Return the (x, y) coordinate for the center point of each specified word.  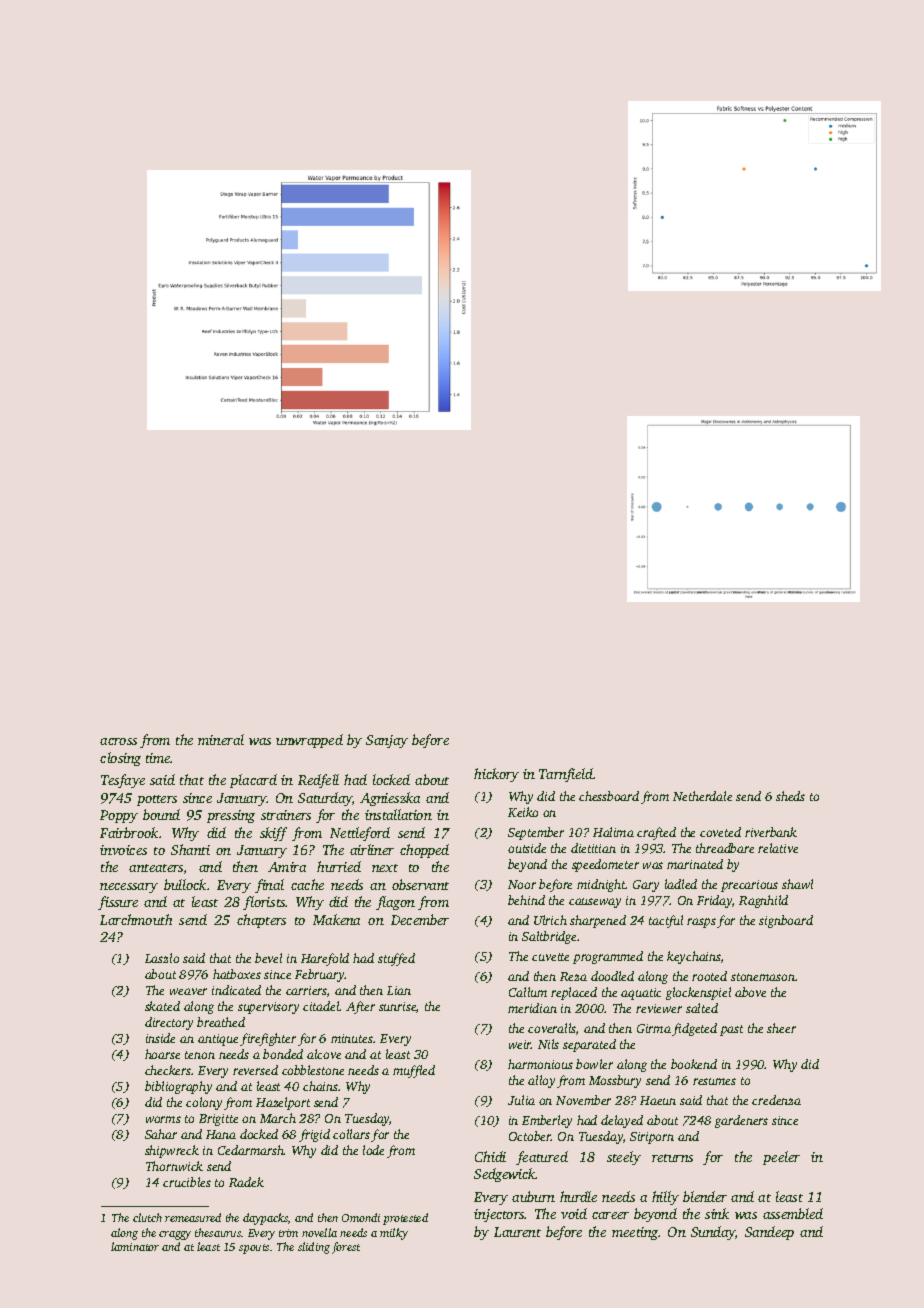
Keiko (523, 812)
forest (346, 1248)
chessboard (609, 796)
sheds (790, 796)
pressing (231, 816)
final (269, 886)
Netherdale (702, 796)
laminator (135, 1246)
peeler (781, 1158)
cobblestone (313, 1070)
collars (351, 1134)
